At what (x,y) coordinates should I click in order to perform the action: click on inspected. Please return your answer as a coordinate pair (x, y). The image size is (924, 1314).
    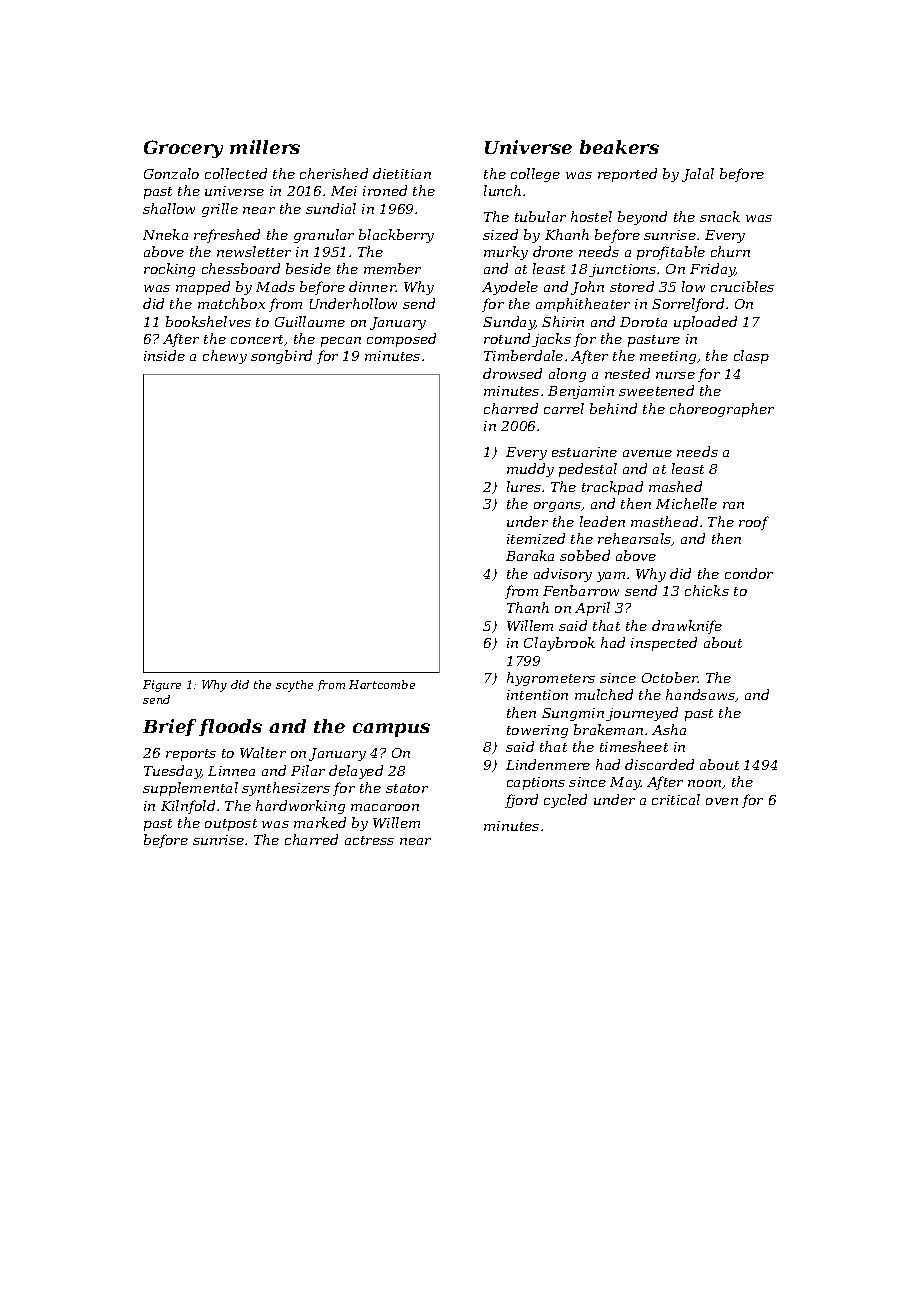
    Looking at the image, I should click on (664, 644).
